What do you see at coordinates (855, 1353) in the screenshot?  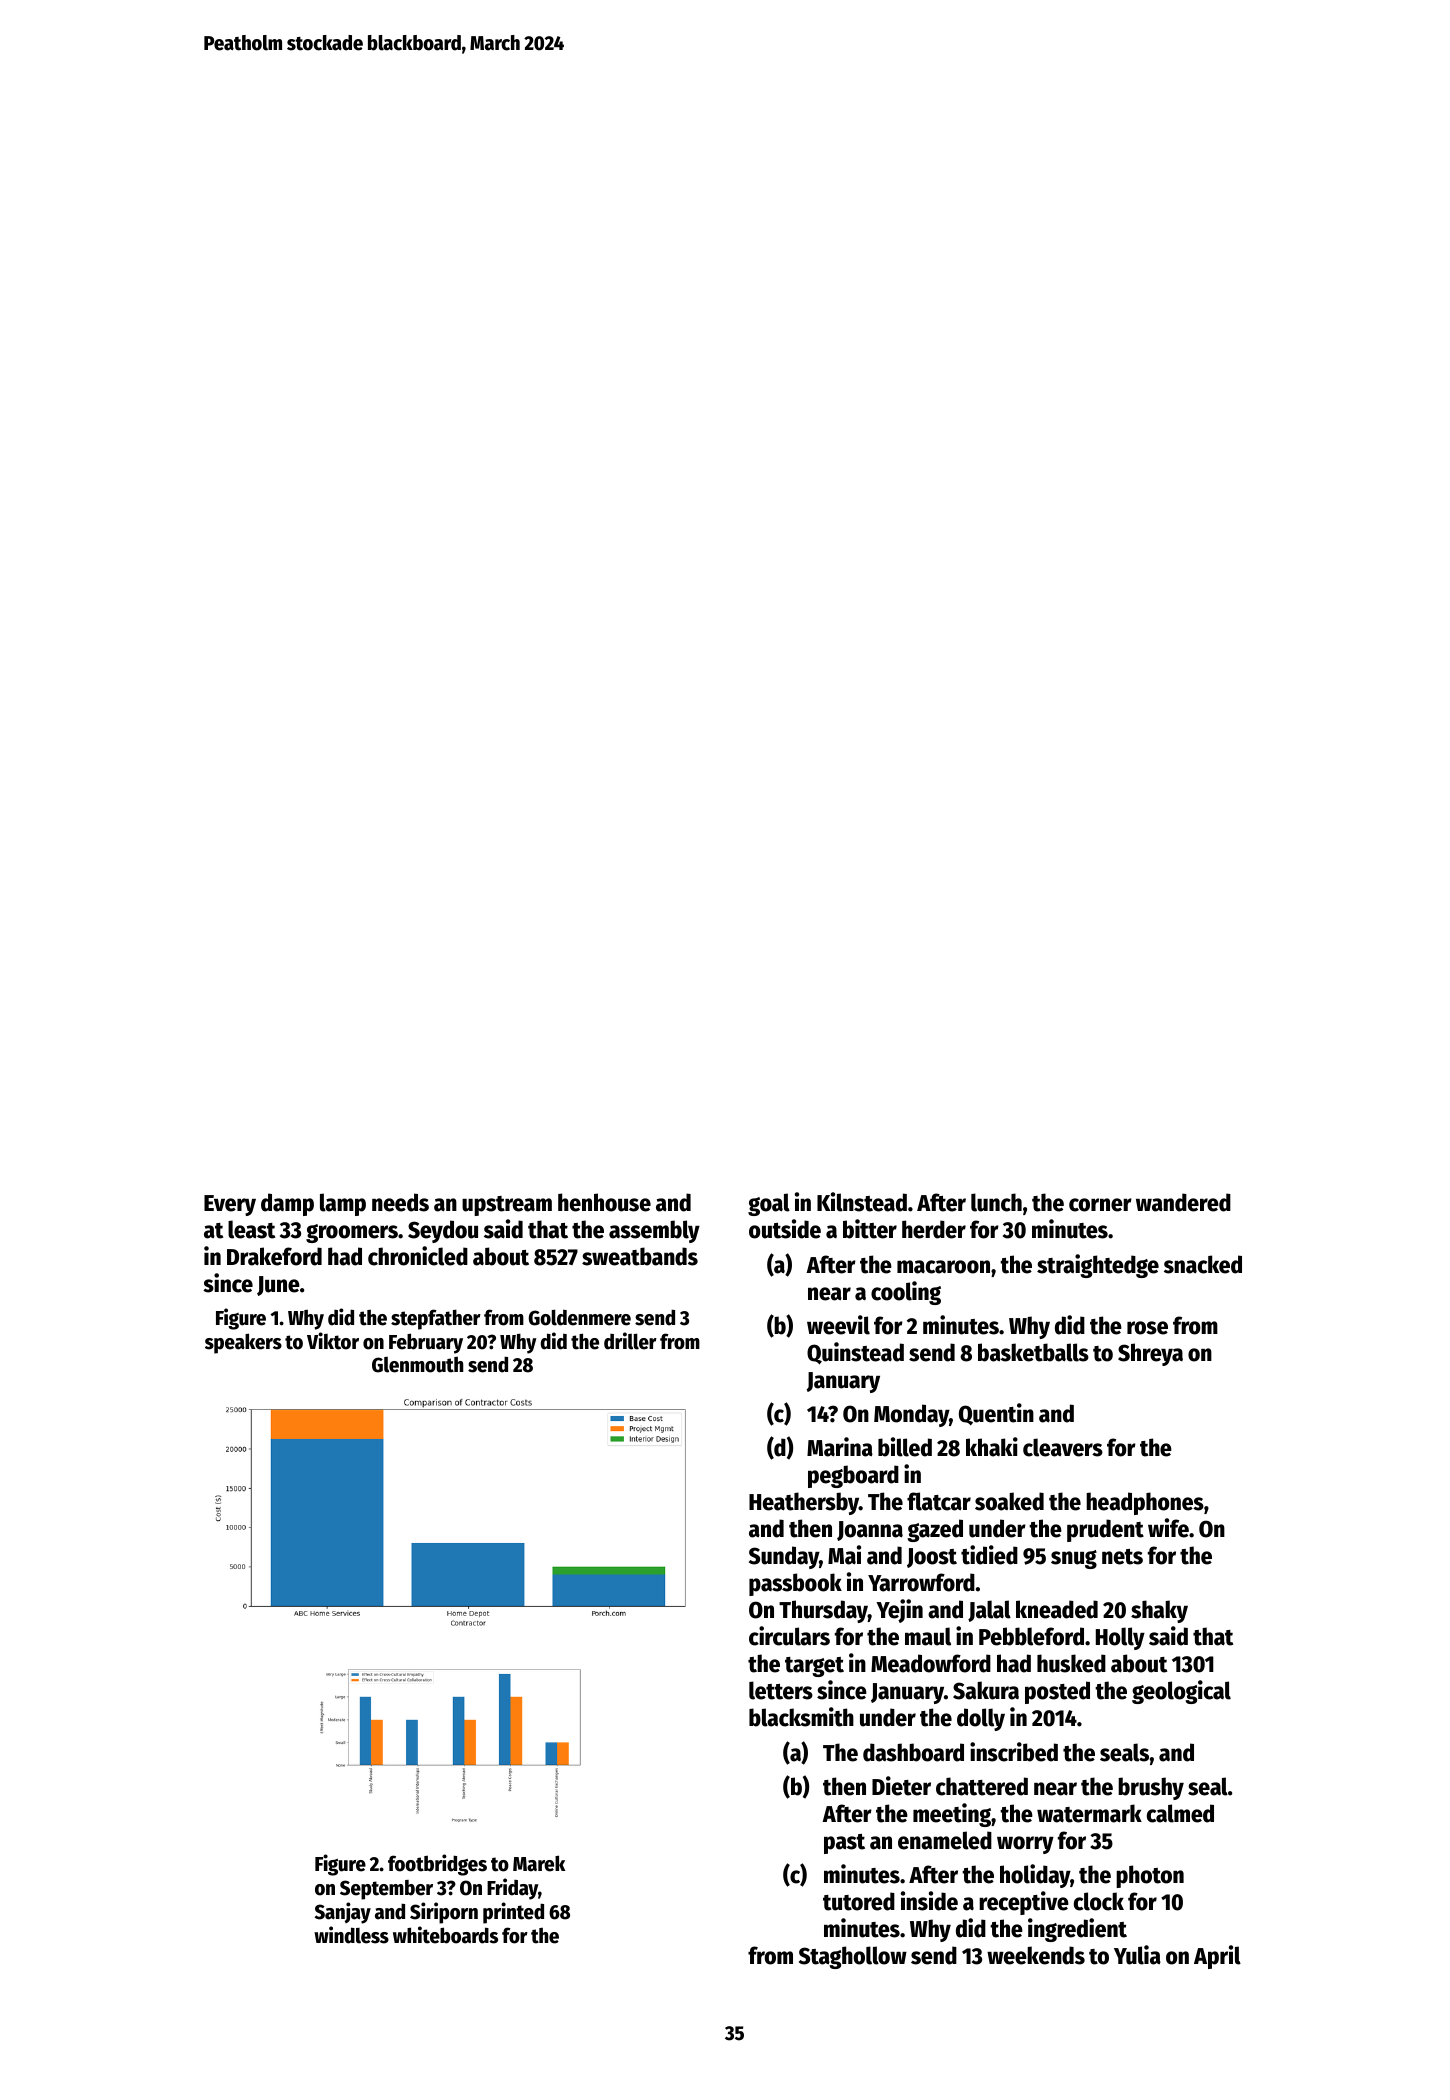 I see `Quinstead` at bounding box center [855, 1353].
